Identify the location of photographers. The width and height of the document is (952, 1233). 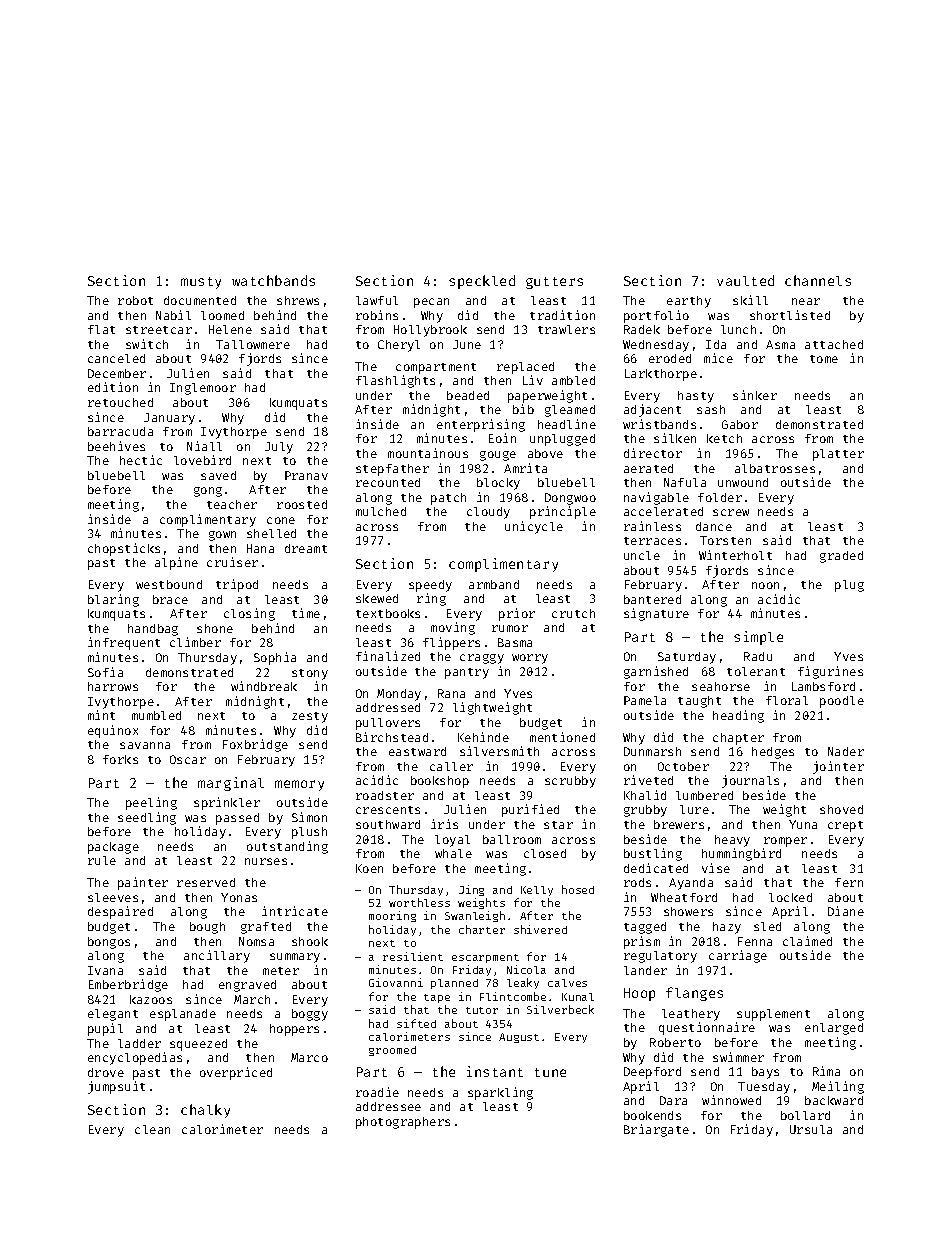
(403, 1123).
